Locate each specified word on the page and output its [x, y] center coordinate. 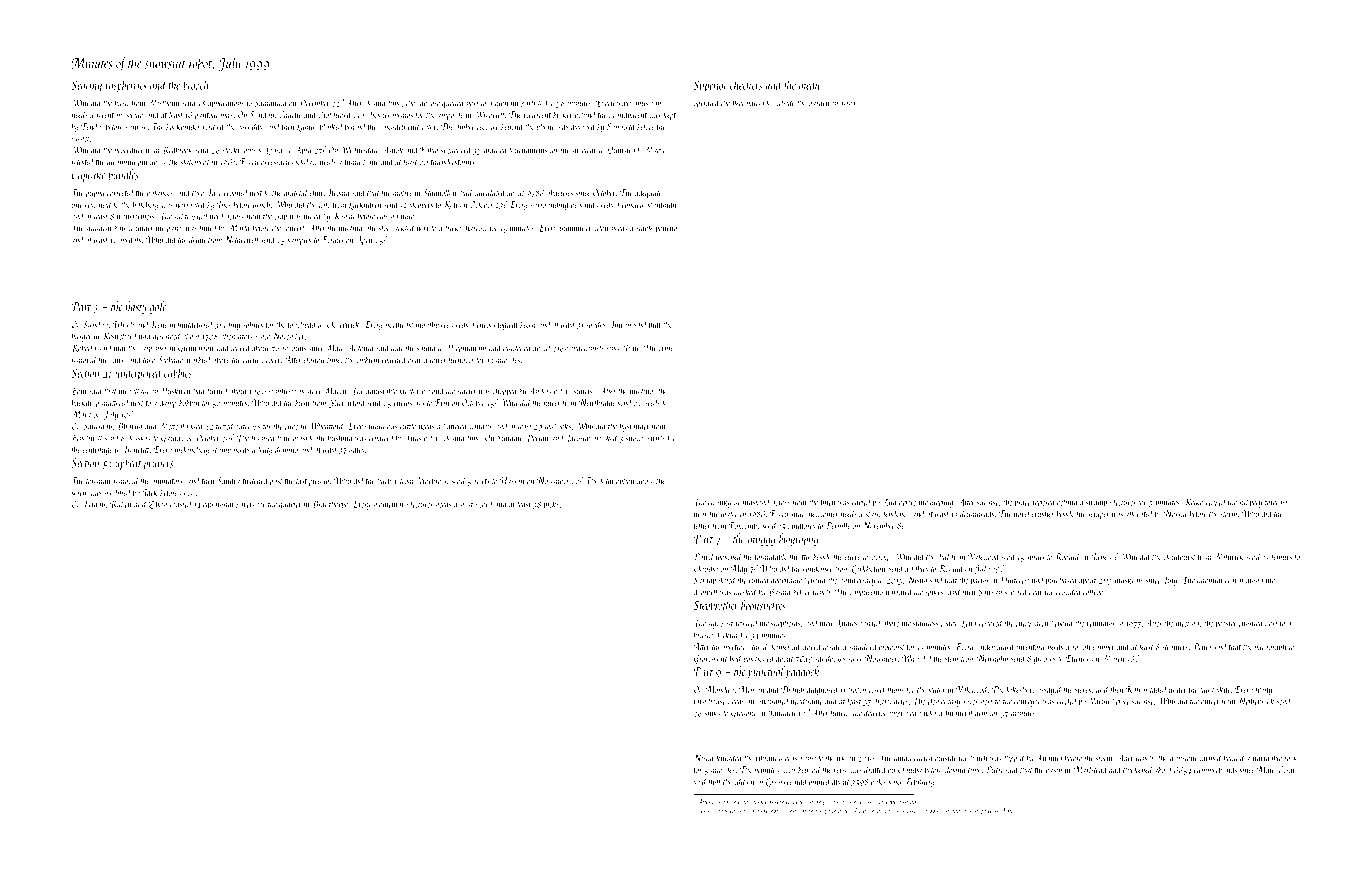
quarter [290, 506]
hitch [828, 502]
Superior [711, 86]
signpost [720, 624]
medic [810, 84]
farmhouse [709, 702]
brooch [195, 84]
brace [1023, 502]
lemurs [1281, 556]
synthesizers [286, 391]
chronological [498, 325]
